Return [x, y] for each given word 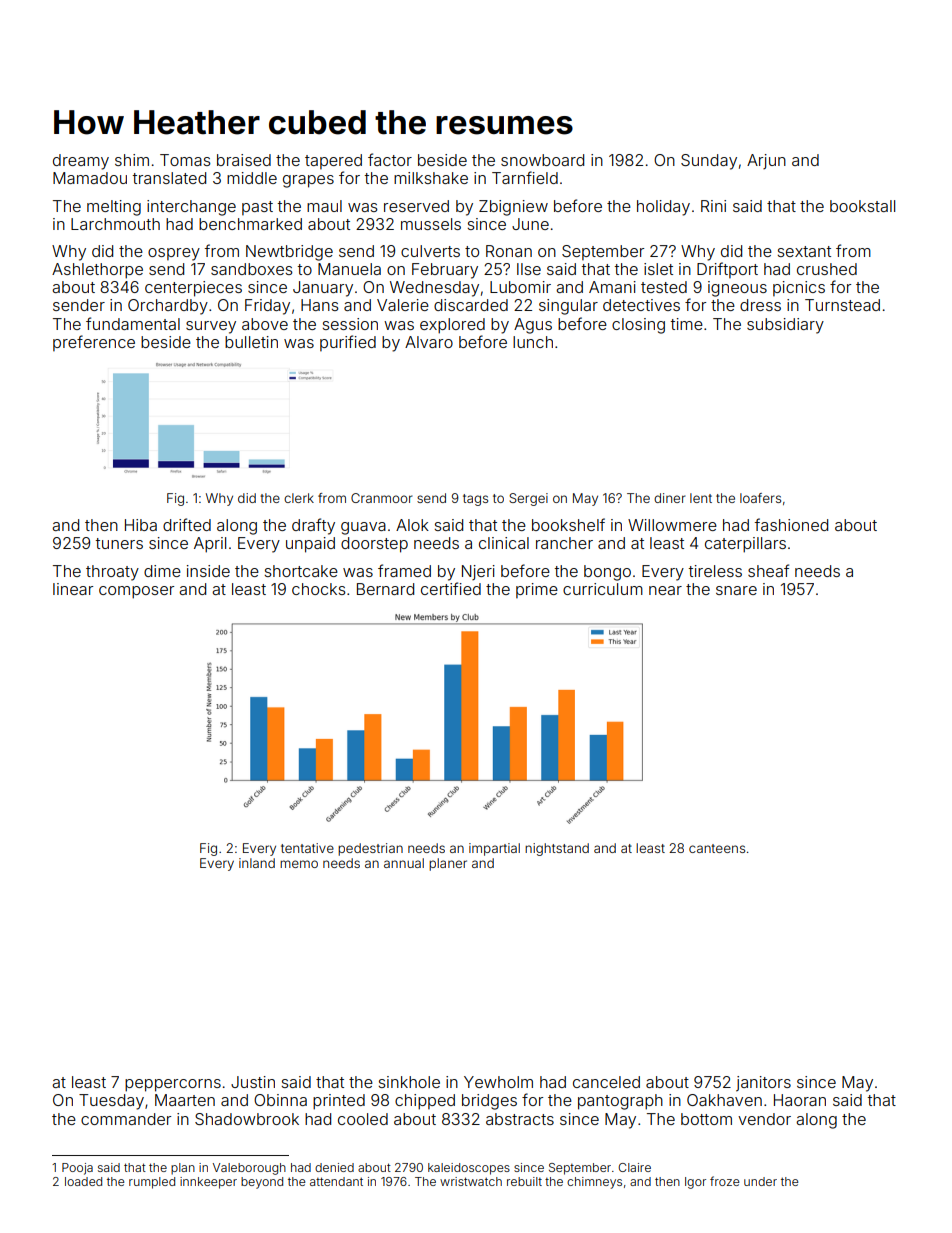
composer [136, 592]
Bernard [385, 589]
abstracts [520, 1119]
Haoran [800, 1100]
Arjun [766, 161]
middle [252, 178]
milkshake [431, 178]
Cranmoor [381, 498]
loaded [83, 1181]
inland [257, 863]
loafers [760, 498]
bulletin [251, 342]
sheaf [768, 570]
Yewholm [498, 1082]
